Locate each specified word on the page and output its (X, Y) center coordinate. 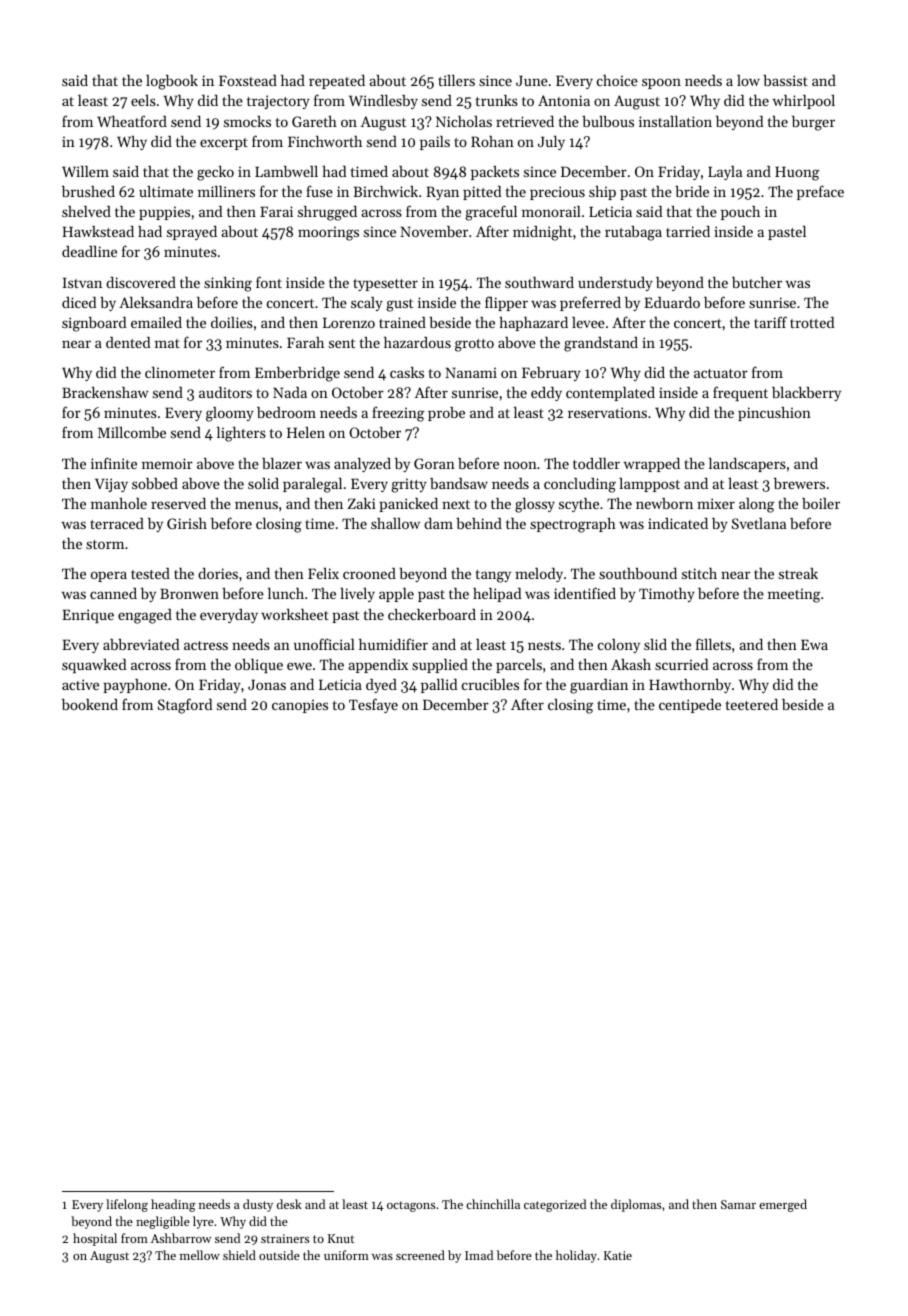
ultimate (166, 191)
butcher (757, 282)
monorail (551, 211)
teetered (752, 704)
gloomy (230, 414)
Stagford (185, 706)
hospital (95, 1239)
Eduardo (672, 302)
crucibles (490, 684)
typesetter (385, 285)
